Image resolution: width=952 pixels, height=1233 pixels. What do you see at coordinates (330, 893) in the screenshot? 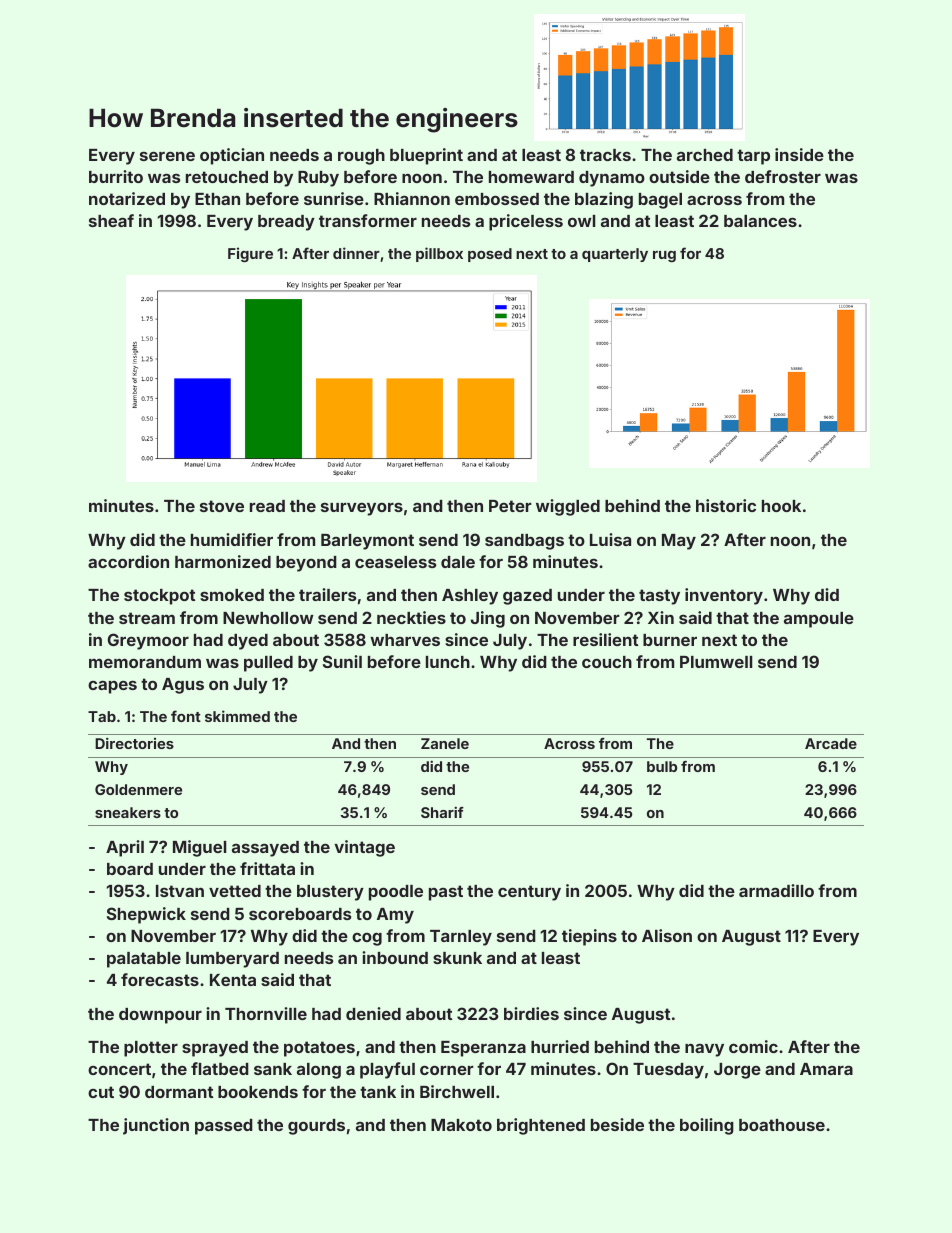
I see `blustery` at bounding box center [330, 893].
